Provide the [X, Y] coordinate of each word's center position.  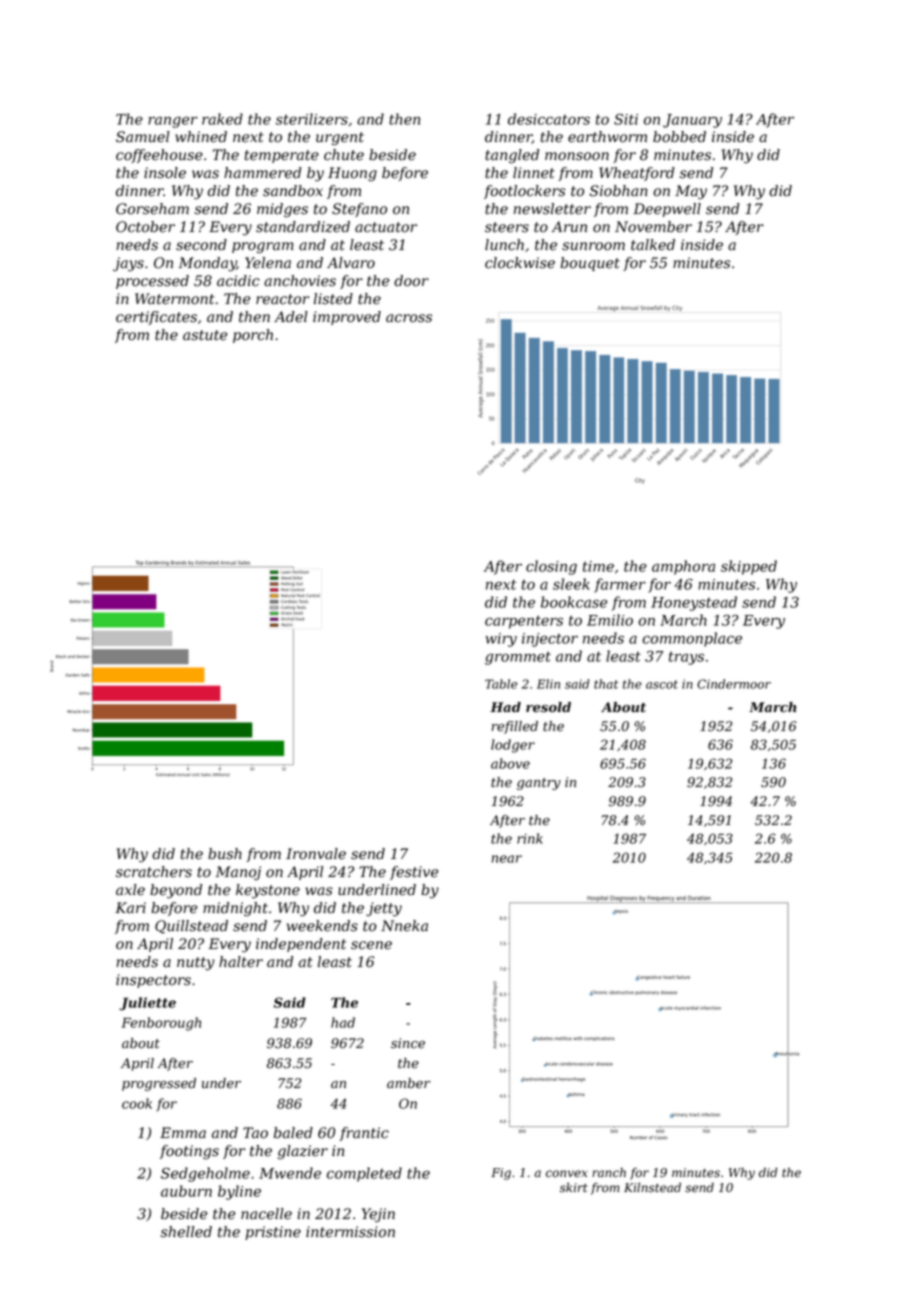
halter [241, 962]
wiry [501, 640]
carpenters [524, 622]
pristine [273, 1233]
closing [551, 567]
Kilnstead [652, 1187]
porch [253, 336]
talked [653, 245]
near [507, 859]
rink [530, 838]
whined [201, 137]
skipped [749, 567]
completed [364, 1174]
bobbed [679, 137]
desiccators [549, 119]
